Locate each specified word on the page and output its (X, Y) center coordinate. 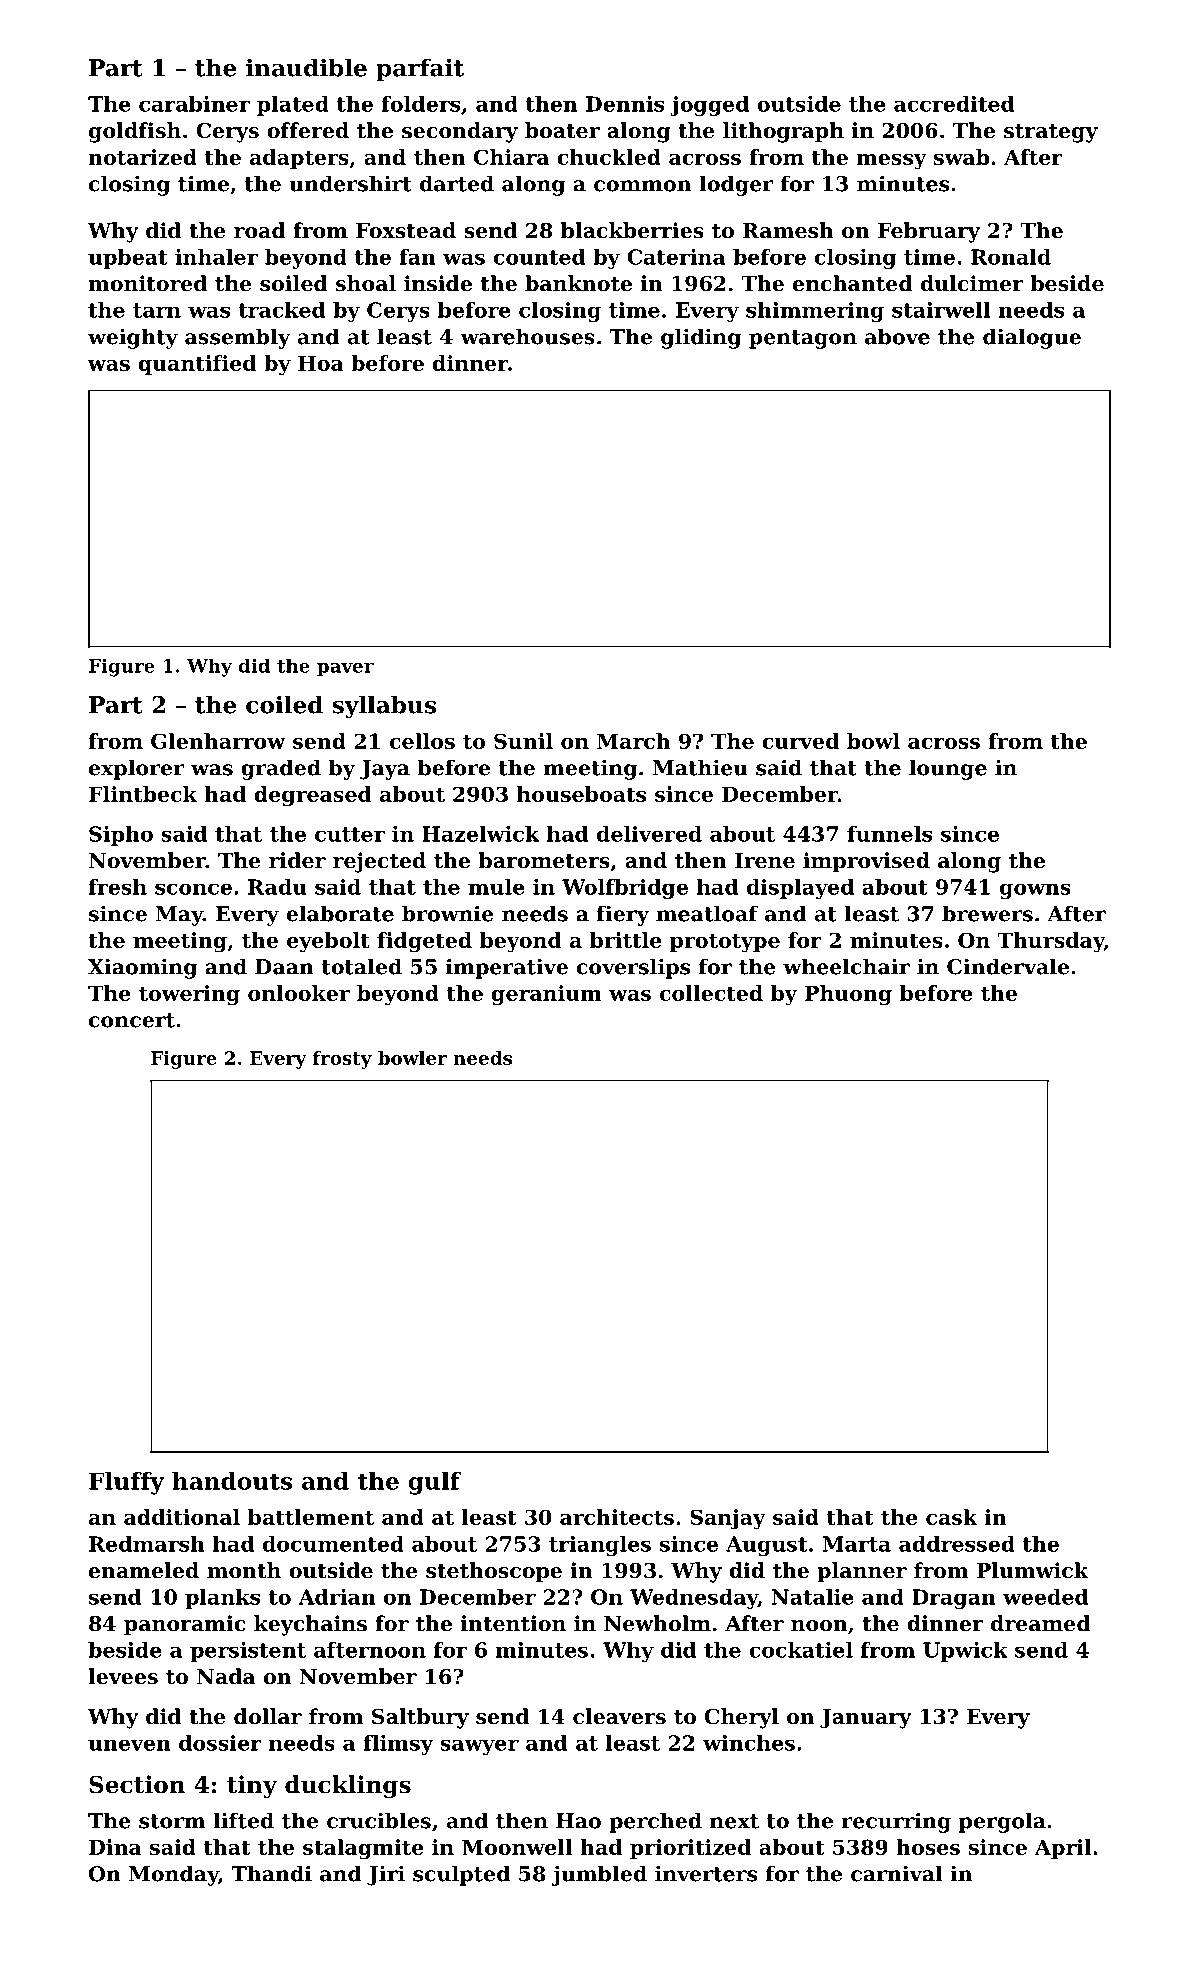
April (1063, 1849)
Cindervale (1008, 966)
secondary (460, 132)
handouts (232, 1481)
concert (132, 1020)
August (767, 1546)
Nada (226, 1676)
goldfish (135, 132)
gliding (701, 338)
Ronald (1011, 257)
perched (655, 1822)
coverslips (633, 968)
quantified (197, 365)
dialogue (1032, 338)
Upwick (965, 1652)
